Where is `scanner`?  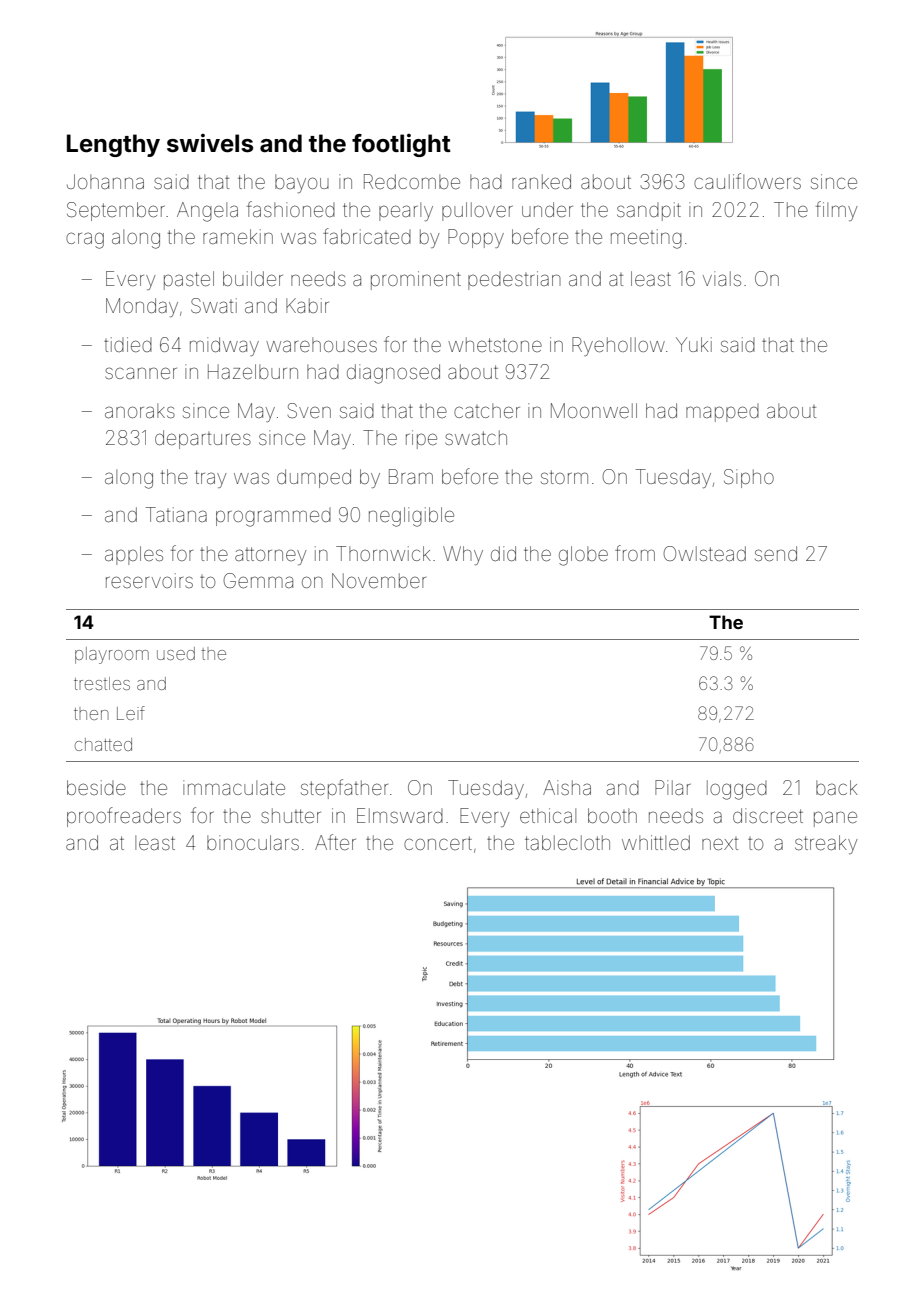
scanner is located at coordinates (141, 373).
